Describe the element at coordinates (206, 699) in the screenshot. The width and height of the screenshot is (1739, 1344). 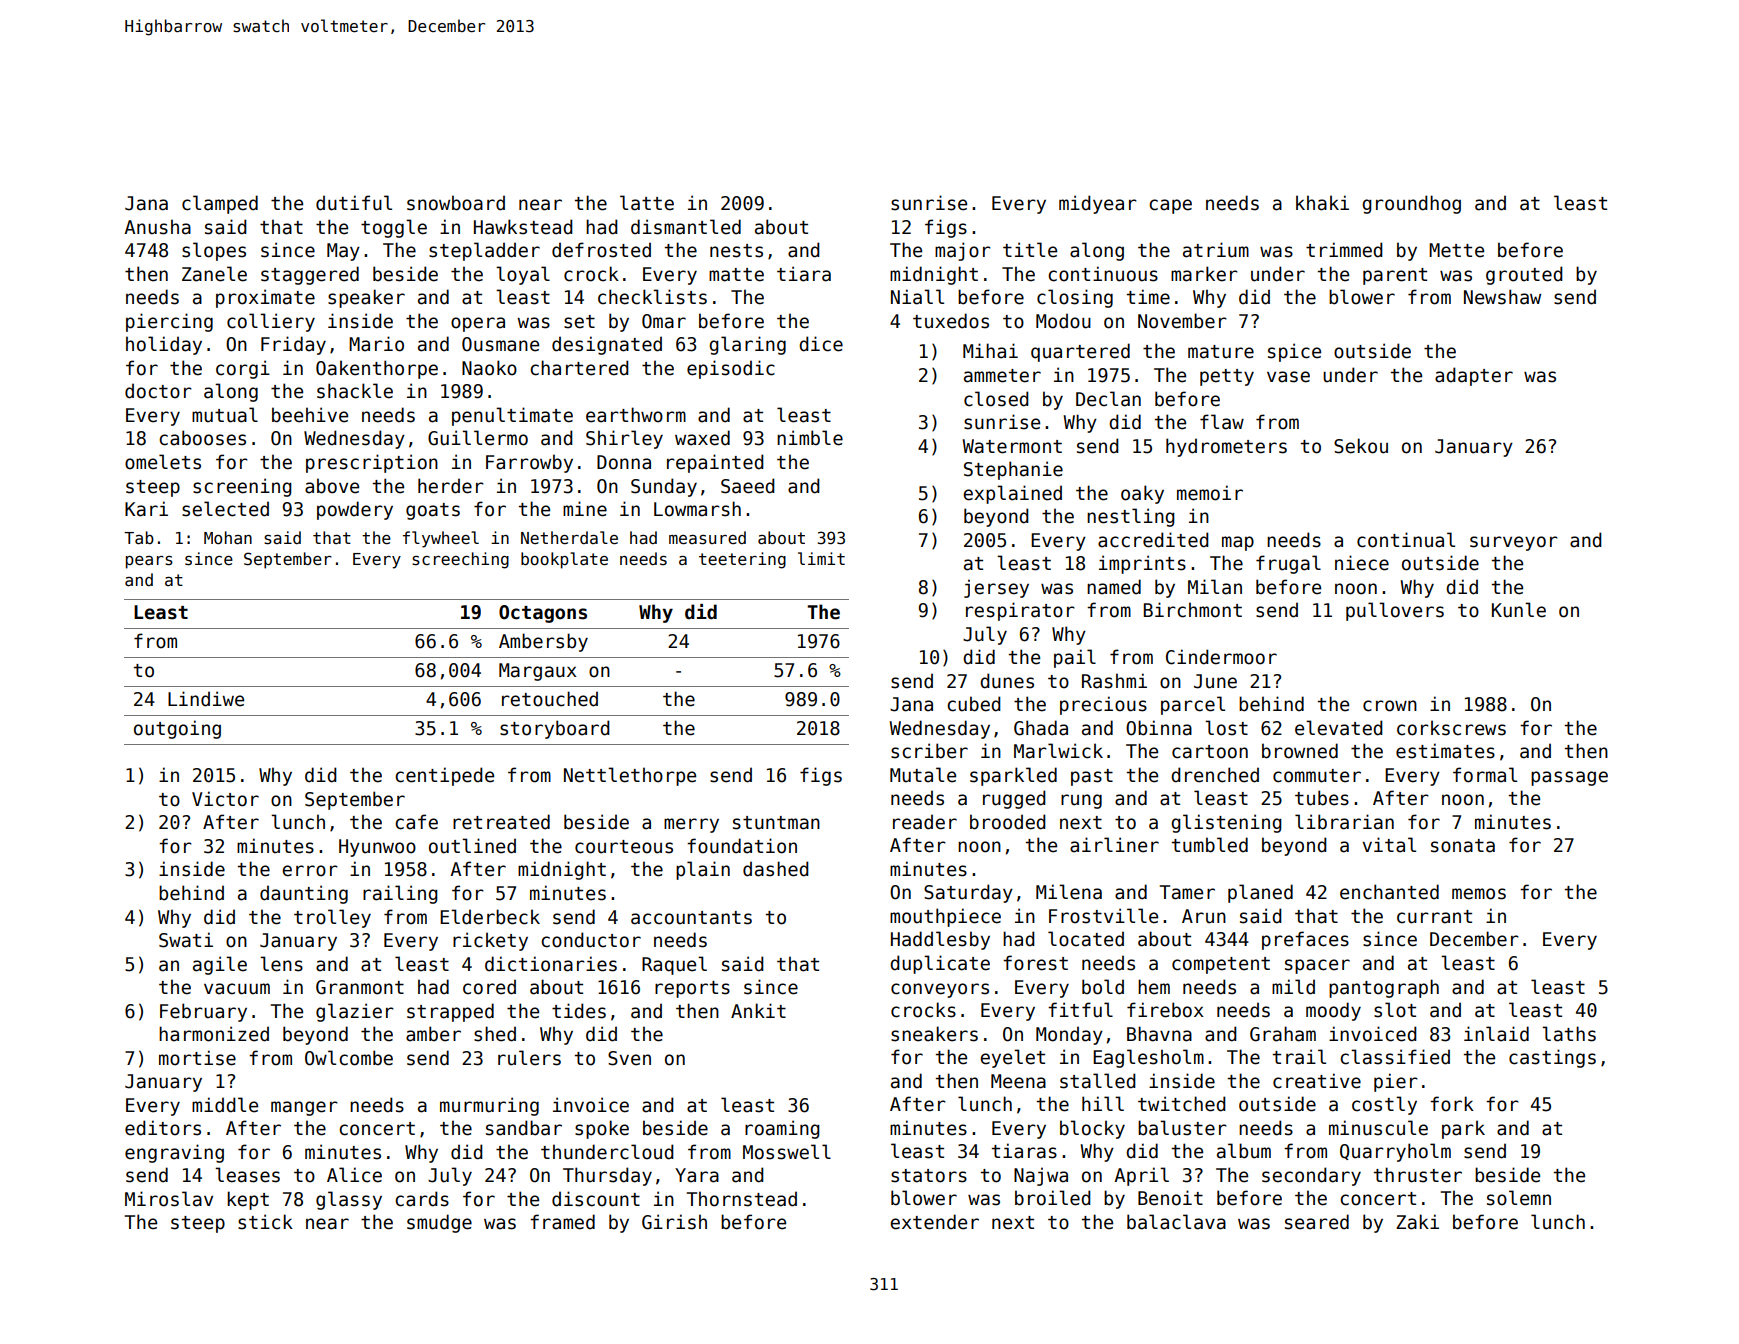
I see `Lindiwe` at that location.
